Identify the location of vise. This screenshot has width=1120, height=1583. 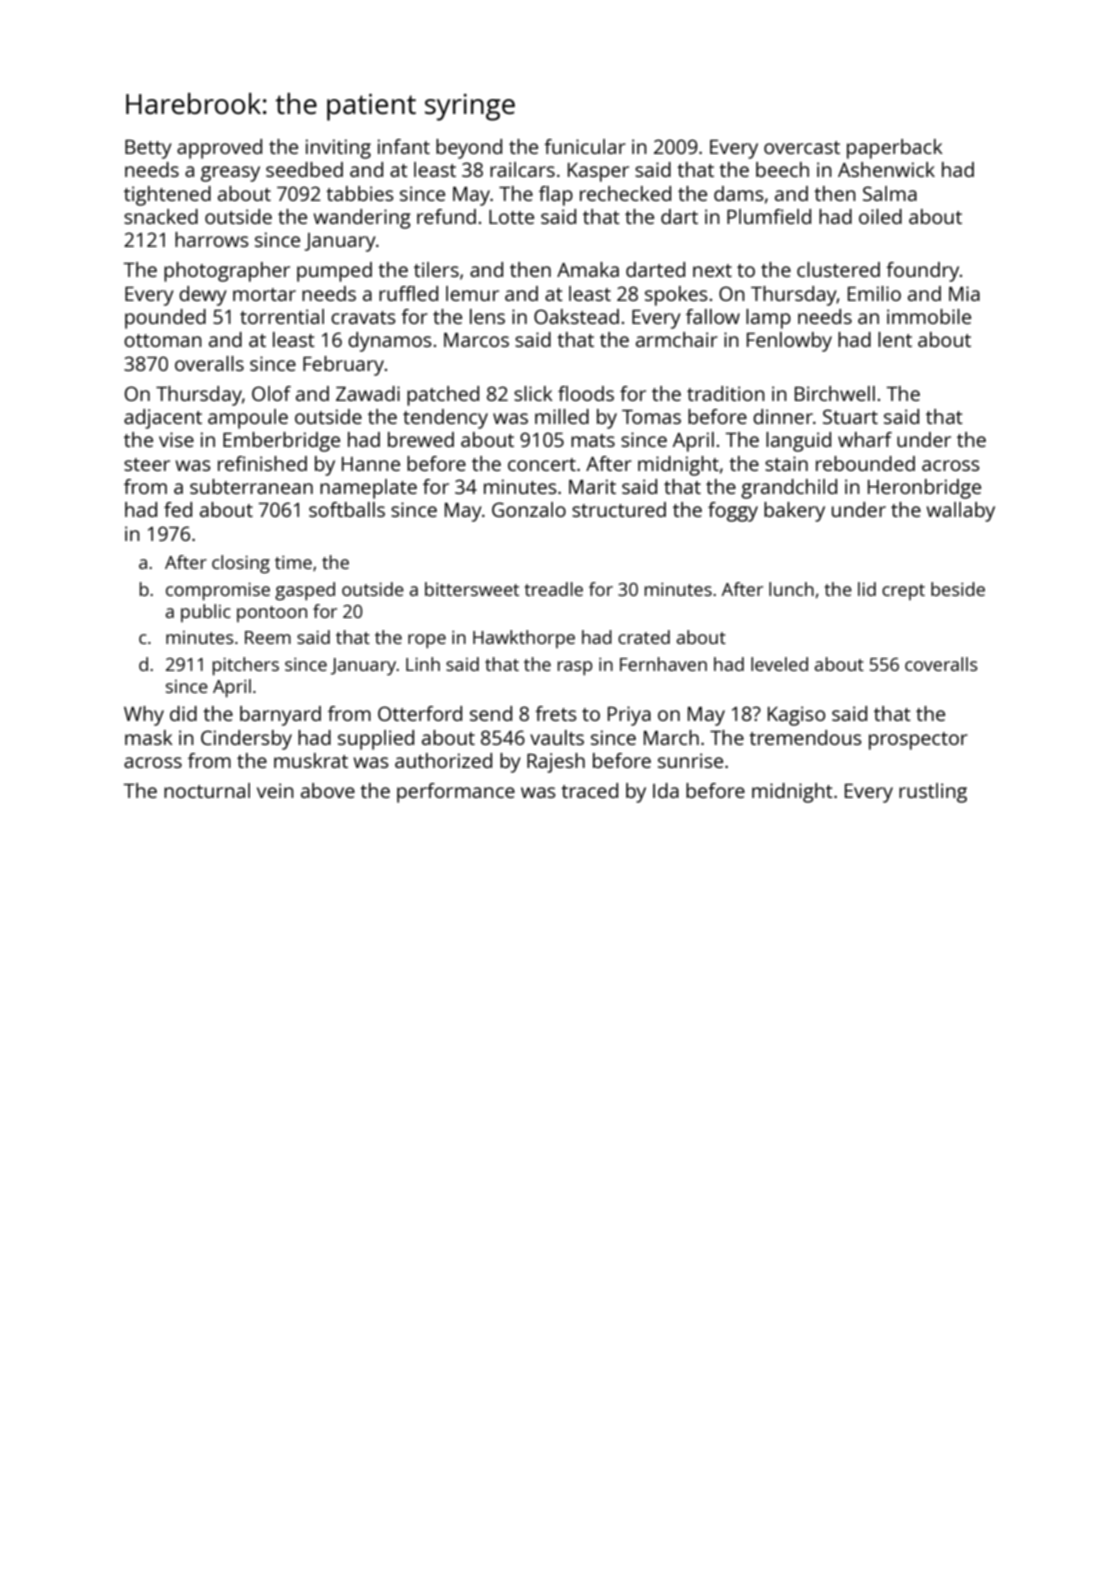
(176, 439).
